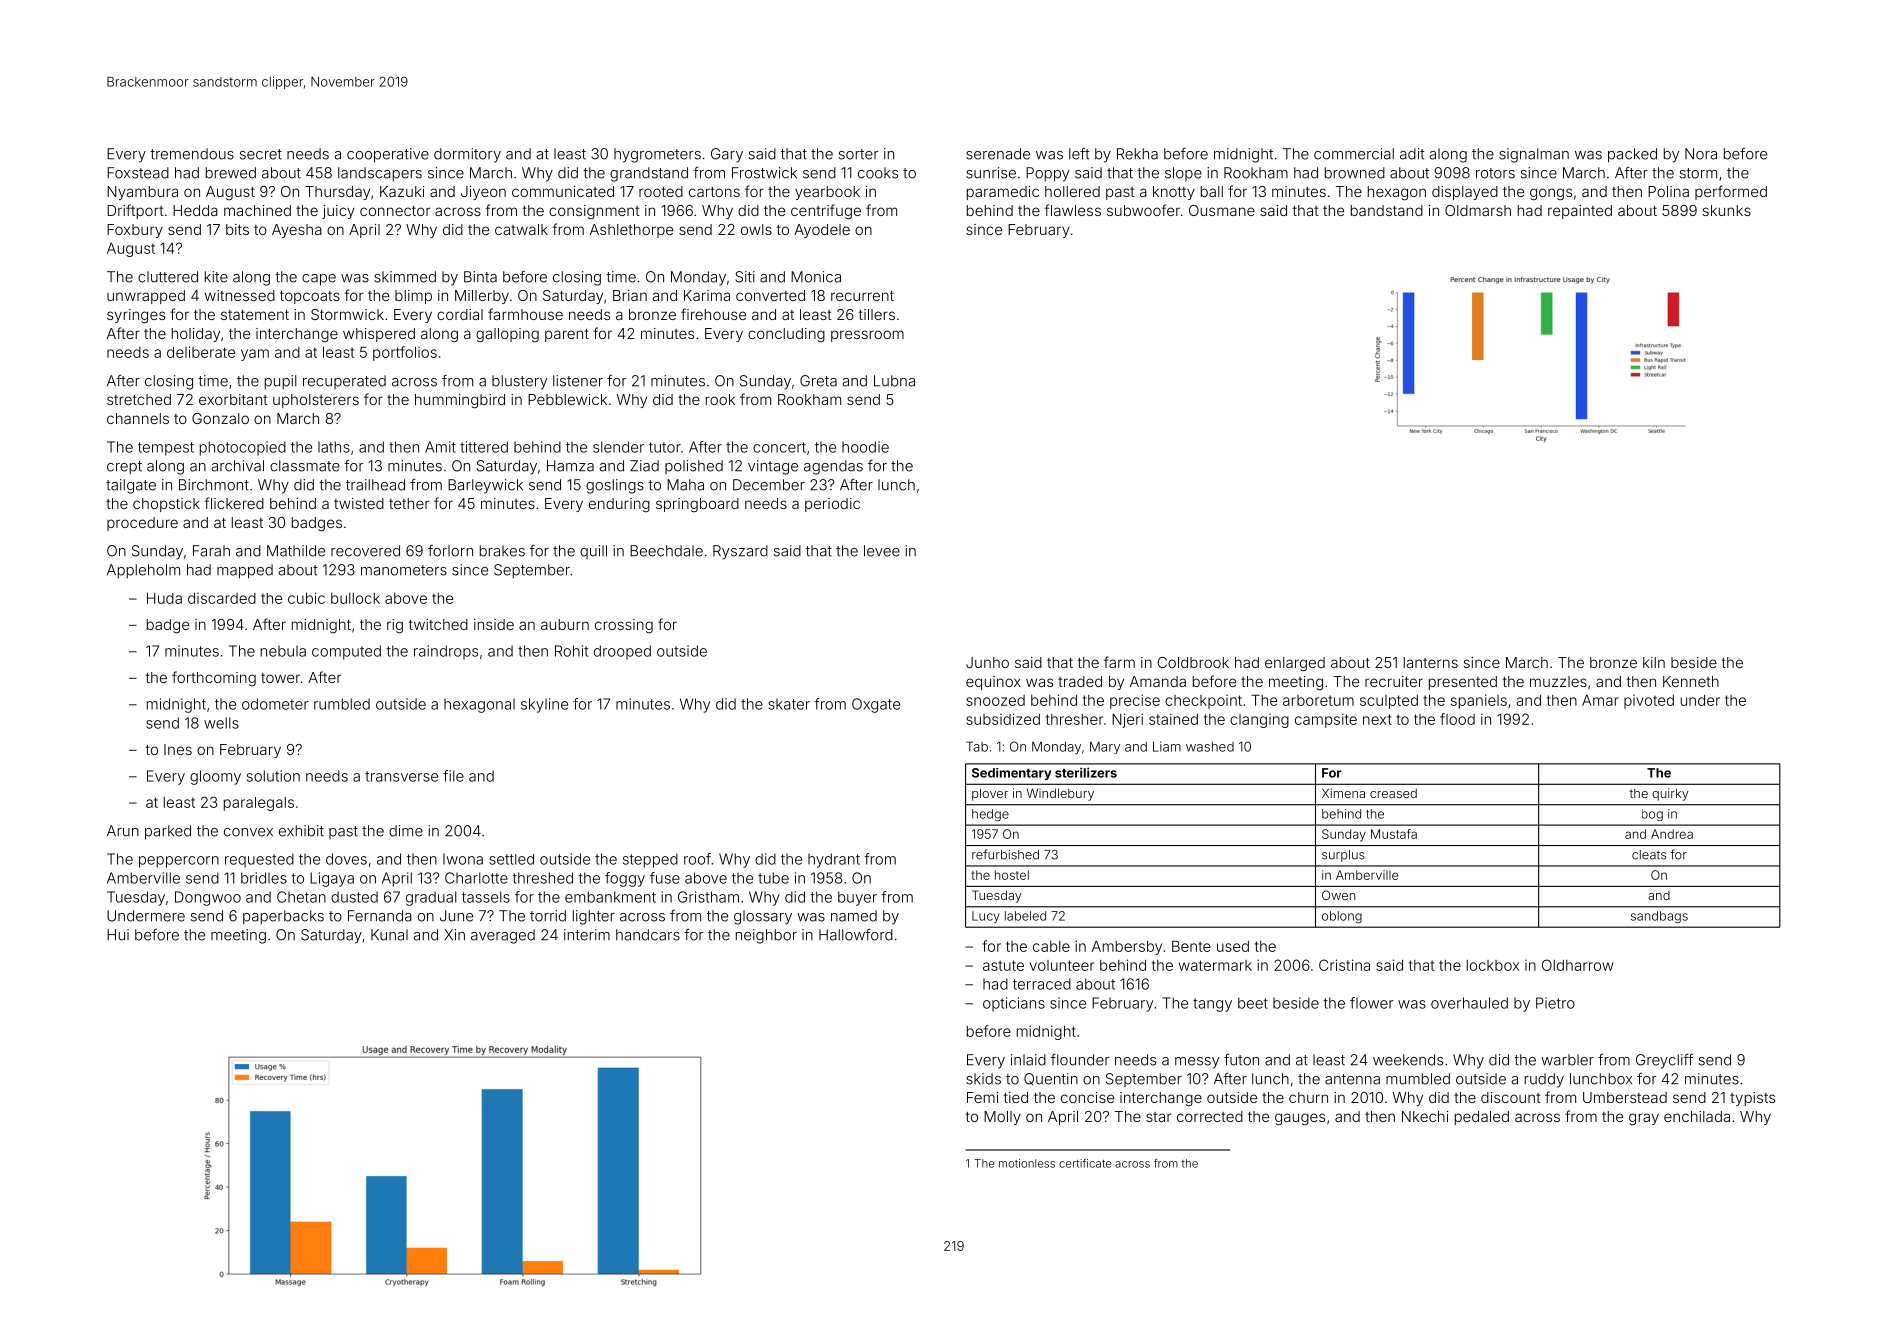  What do you see at coordinates (816, 277) in the page?
I see `Monica` at bounding box center [816, 277].
